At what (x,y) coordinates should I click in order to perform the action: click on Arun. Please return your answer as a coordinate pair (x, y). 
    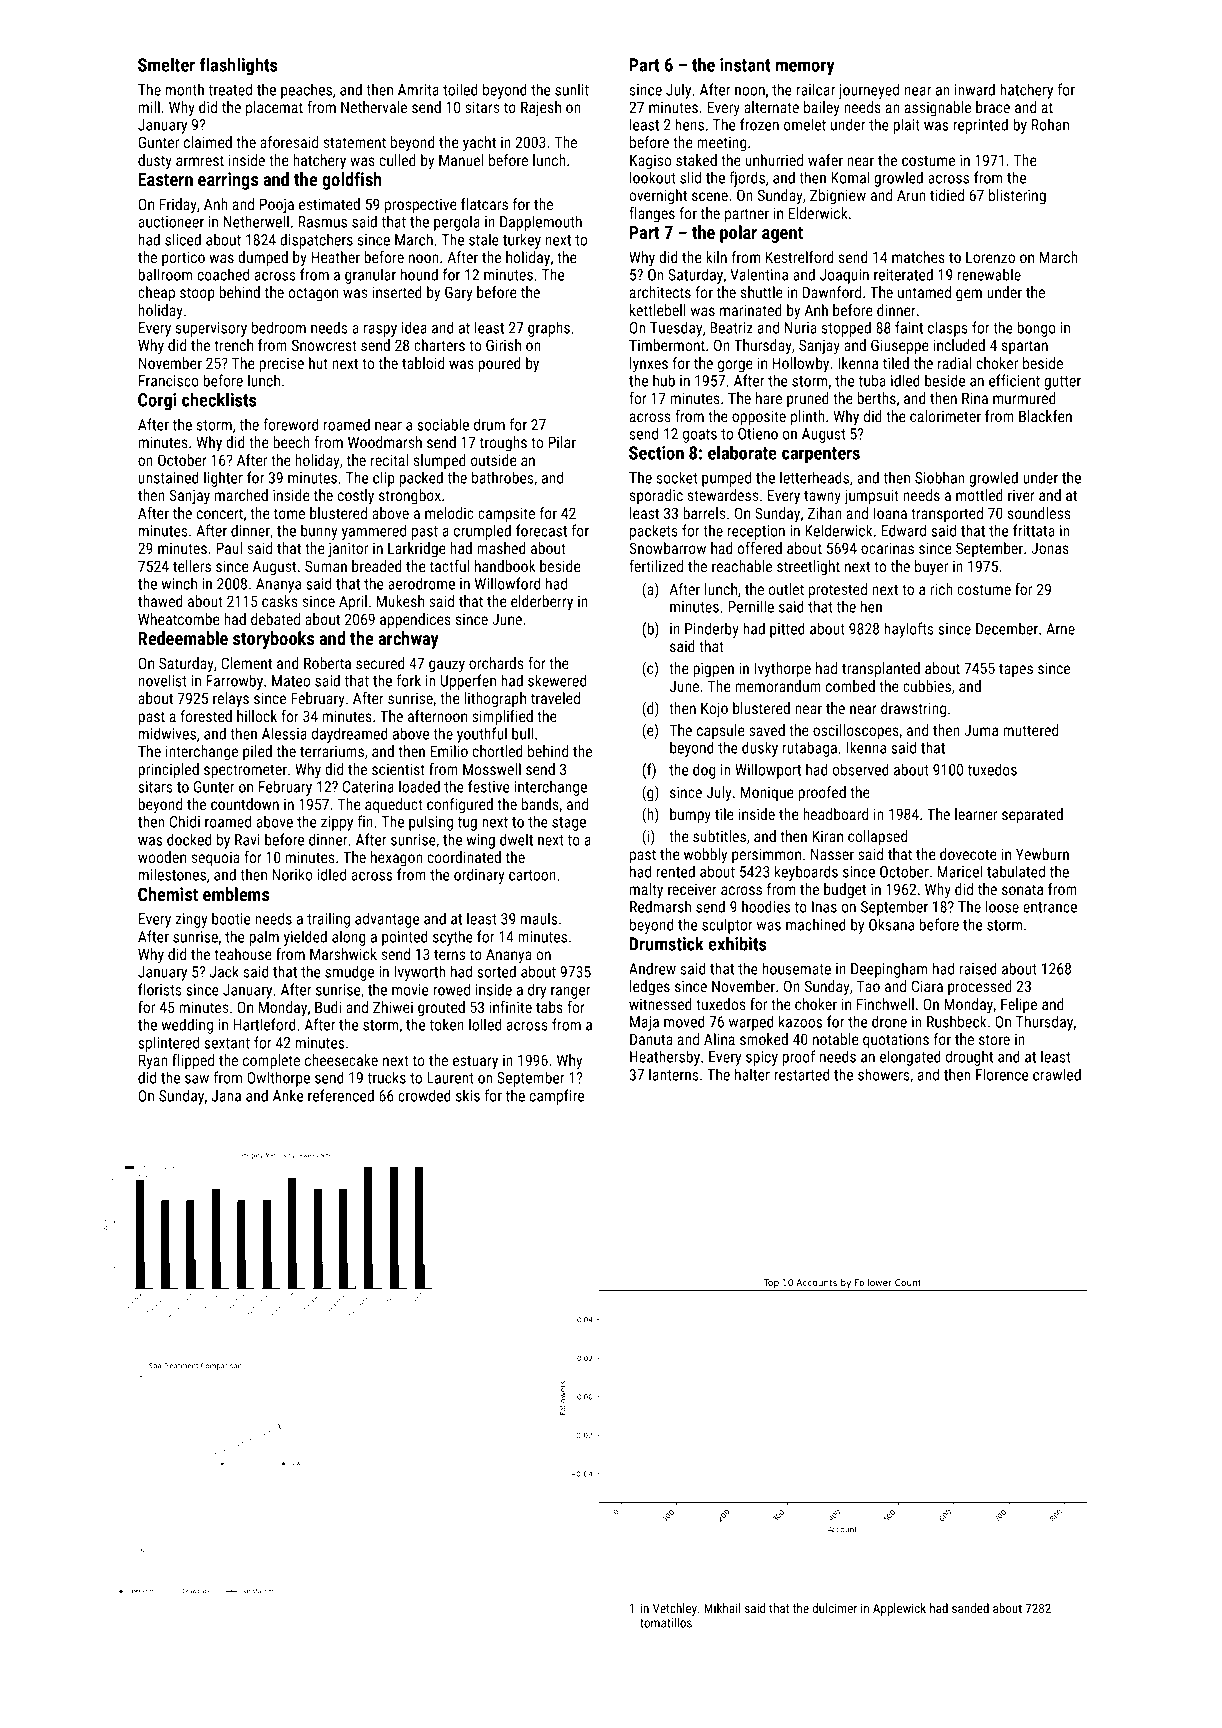
    Looking at the image, I should click on (911, 195).
